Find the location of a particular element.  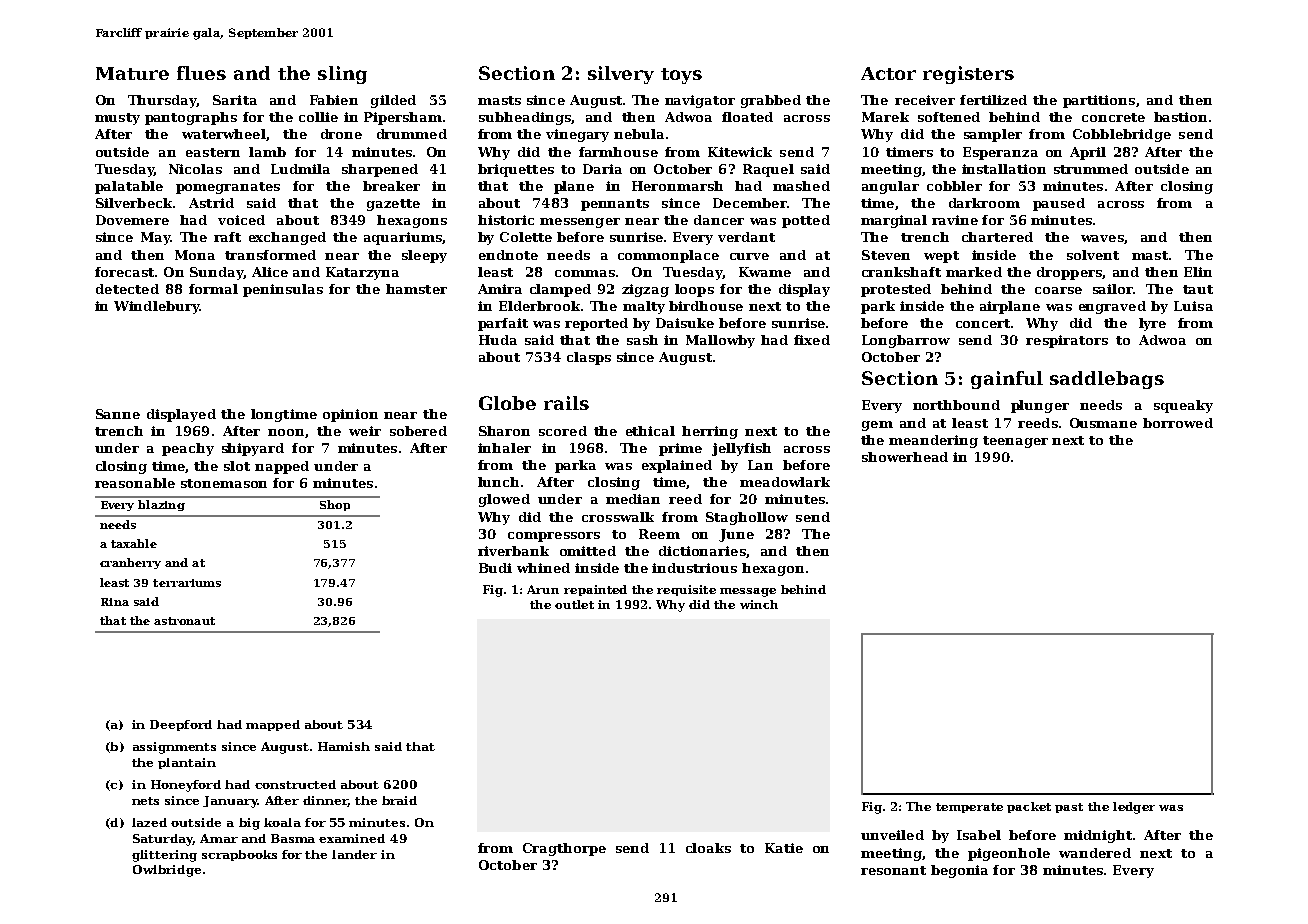

riverbank is located at coordinates (513, 551).
